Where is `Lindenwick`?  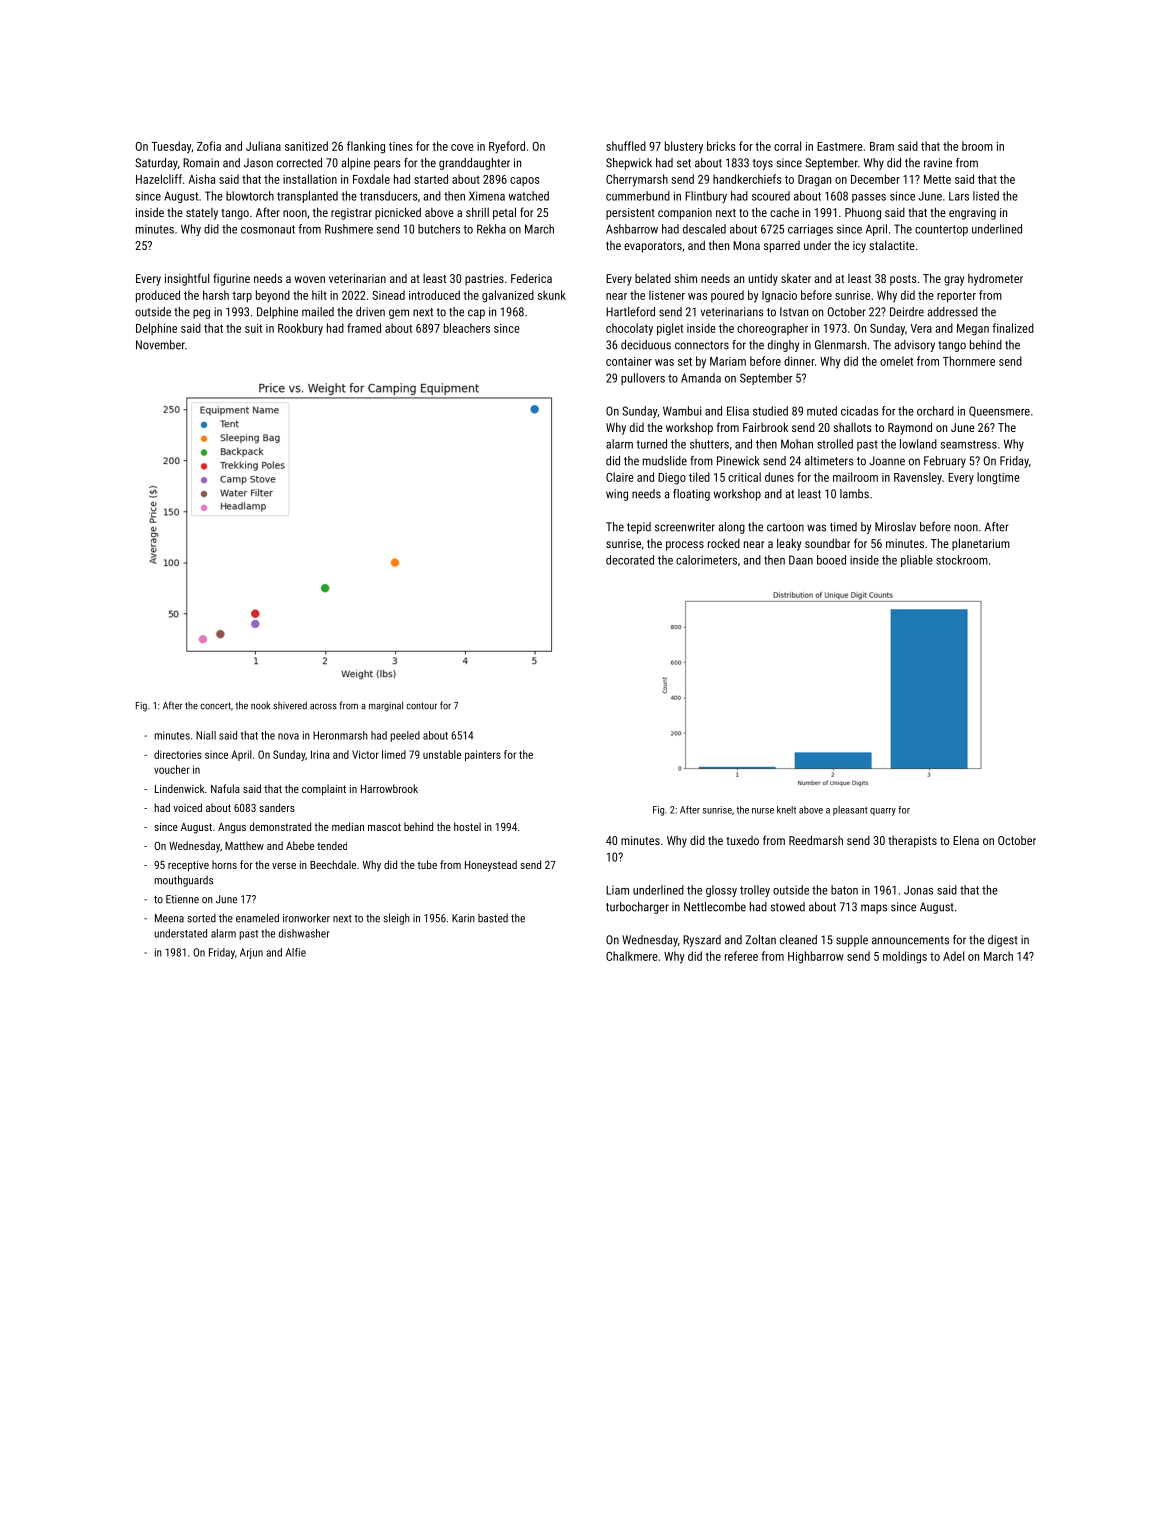 Lindenwick is located at coordinates (180, 788).
